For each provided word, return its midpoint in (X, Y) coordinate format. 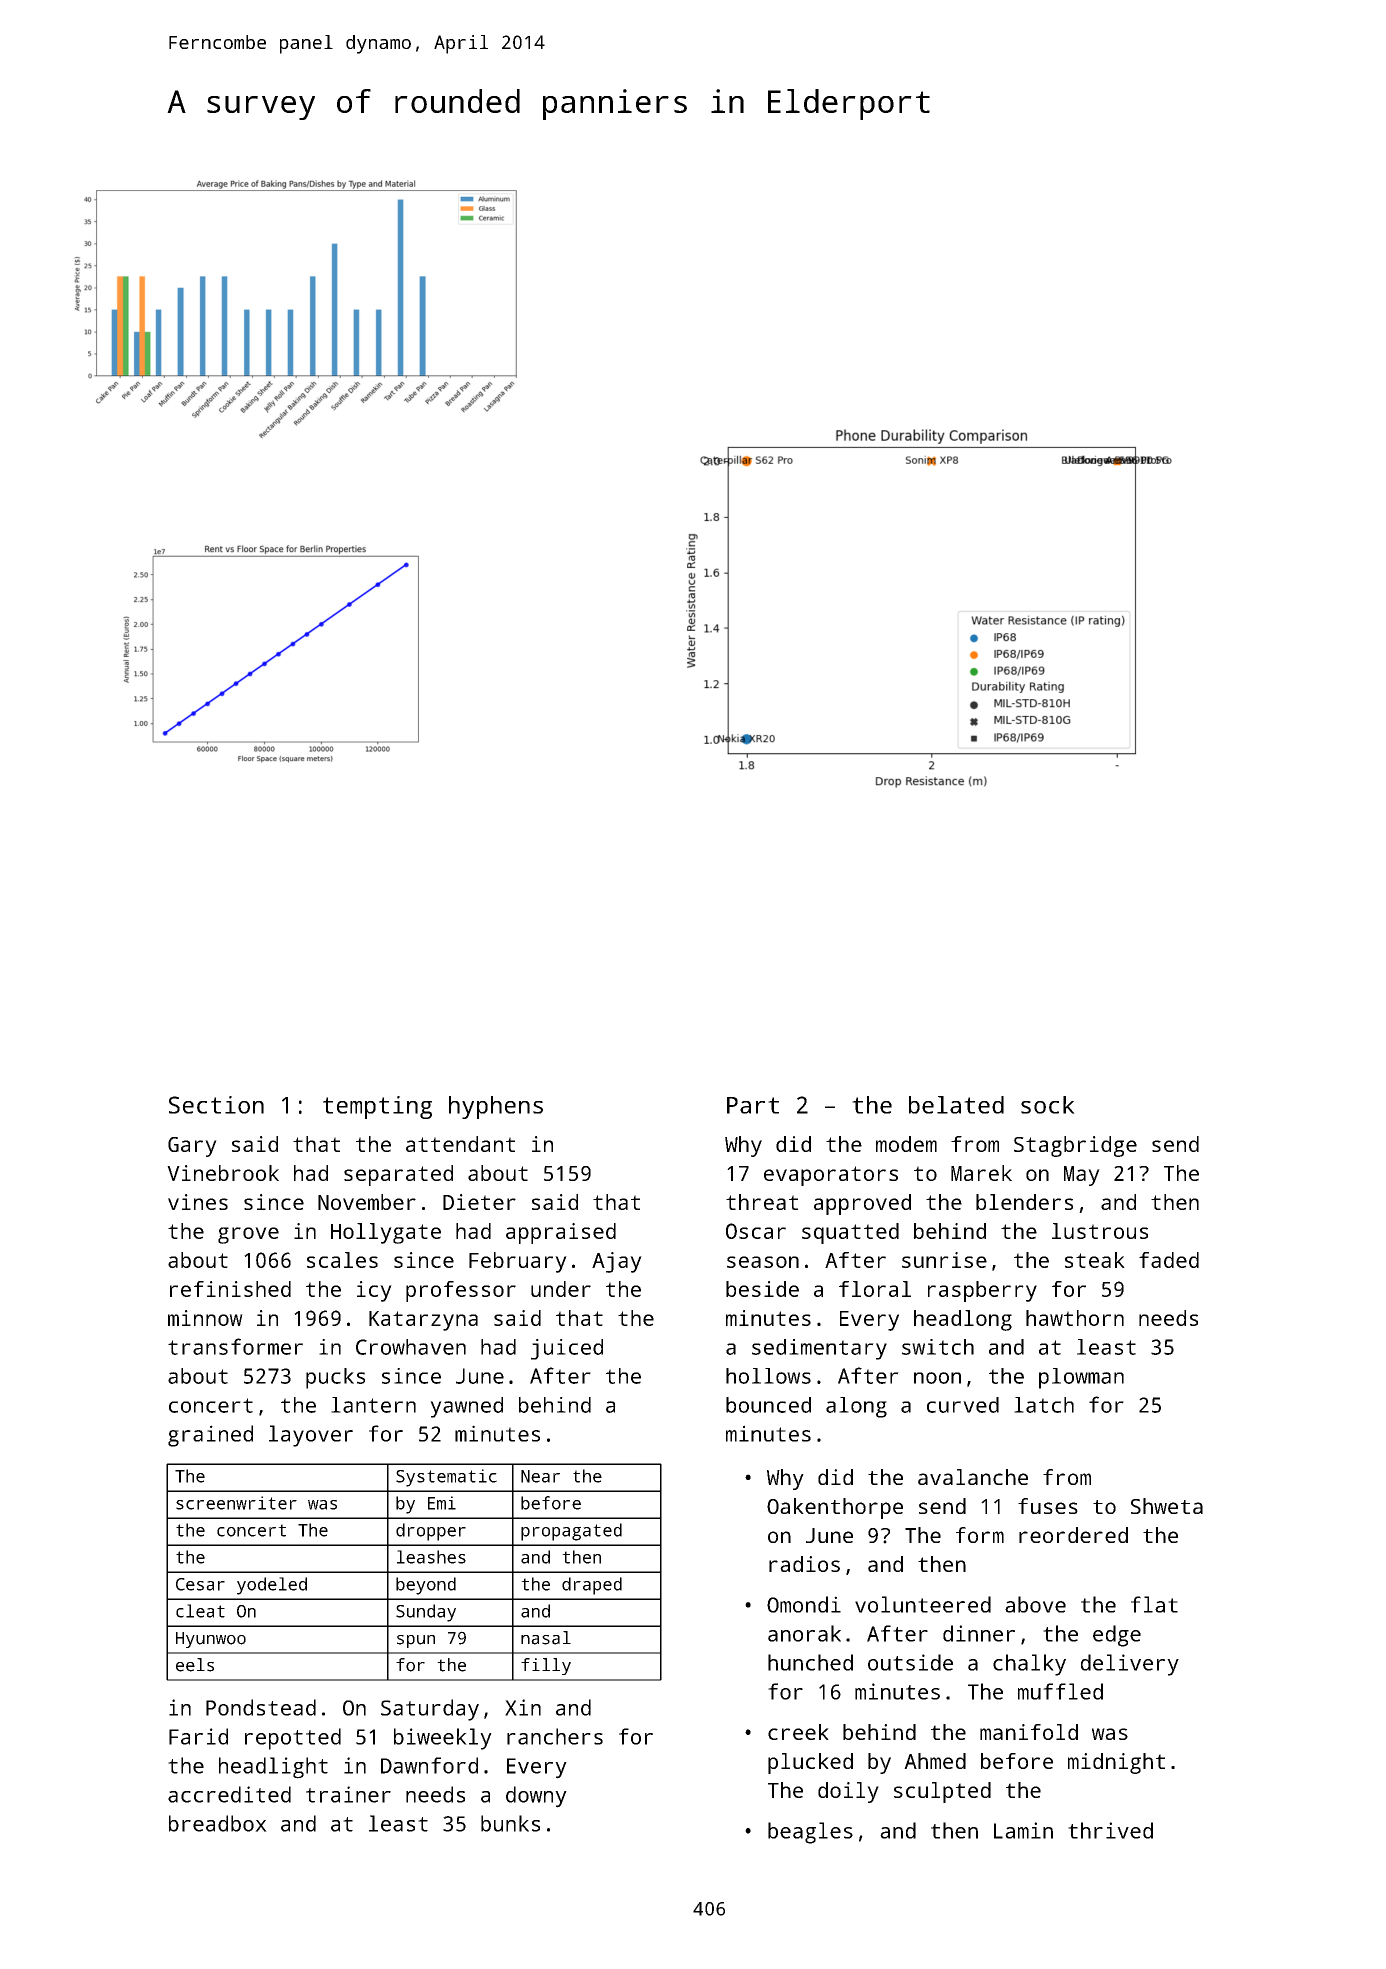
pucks (335, 1378)
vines (198, 1202)
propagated (571, 1532)
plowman (1081, 1378)
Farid (198, 1736)
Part (753, 1105)
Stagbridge (1075, 1146)
